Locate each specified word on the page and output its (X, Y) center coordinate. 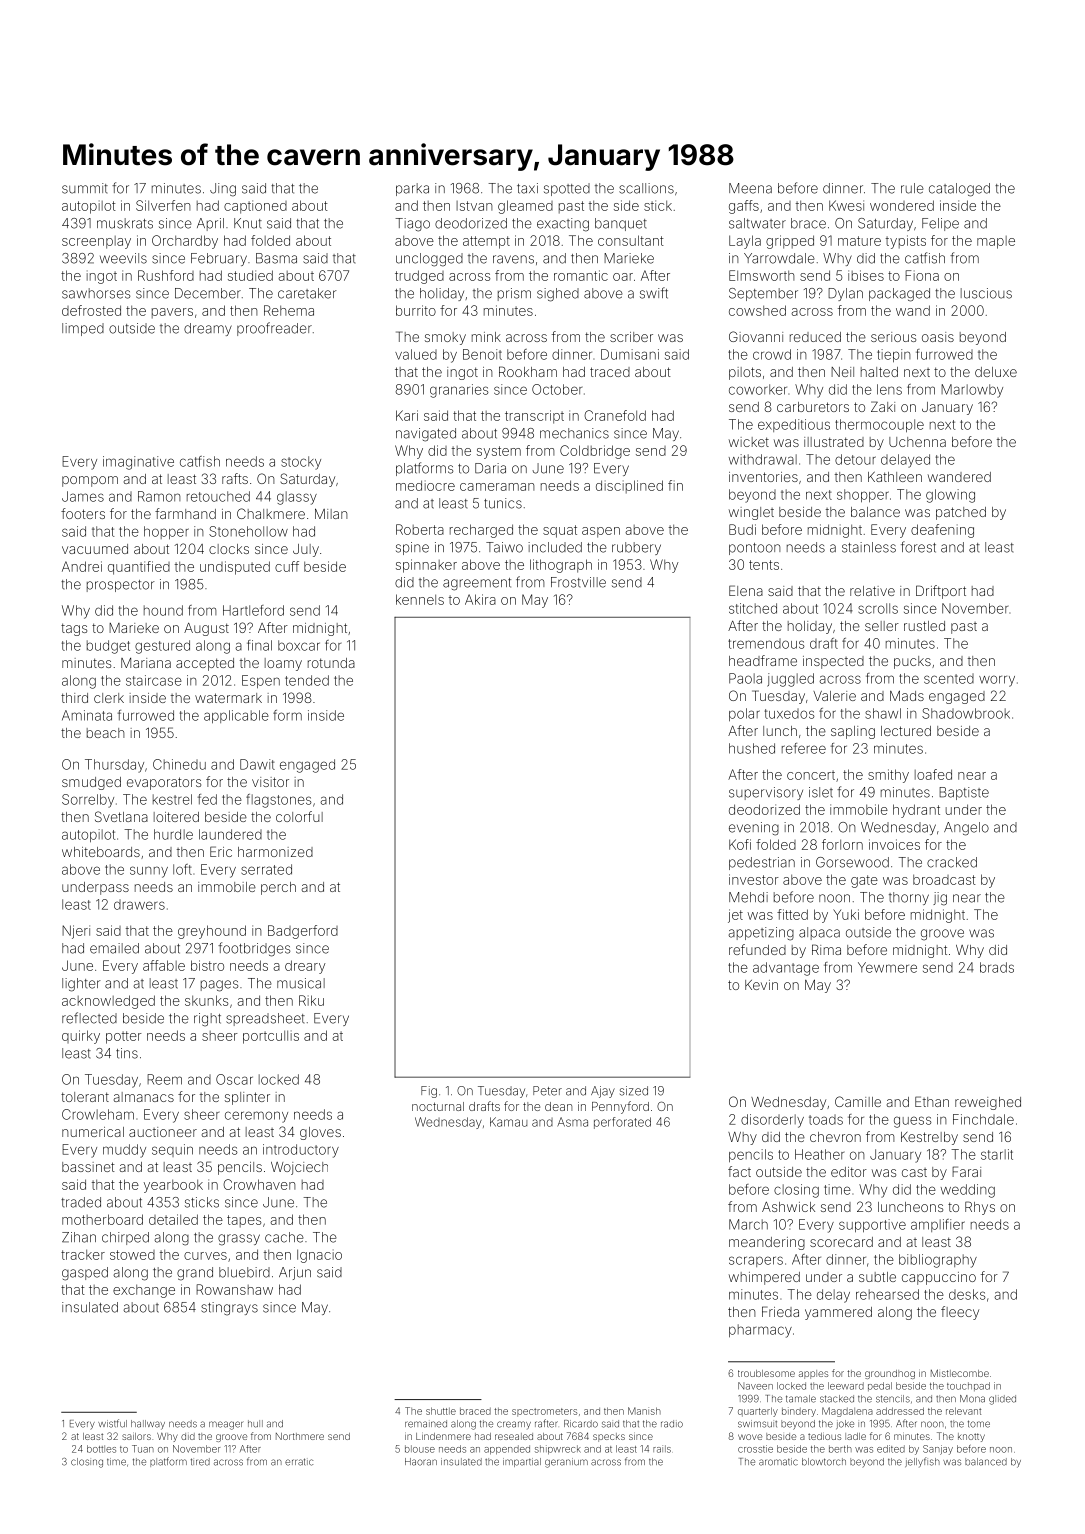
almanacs (144, 1097)
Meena (750, 188)
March (748, 1224)
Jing (223, 190)
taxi (527, 188)
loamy (283, 664)
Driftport (941, 592)
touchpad (968, 1386)
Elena (746, 590)
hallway (148, 1425)
